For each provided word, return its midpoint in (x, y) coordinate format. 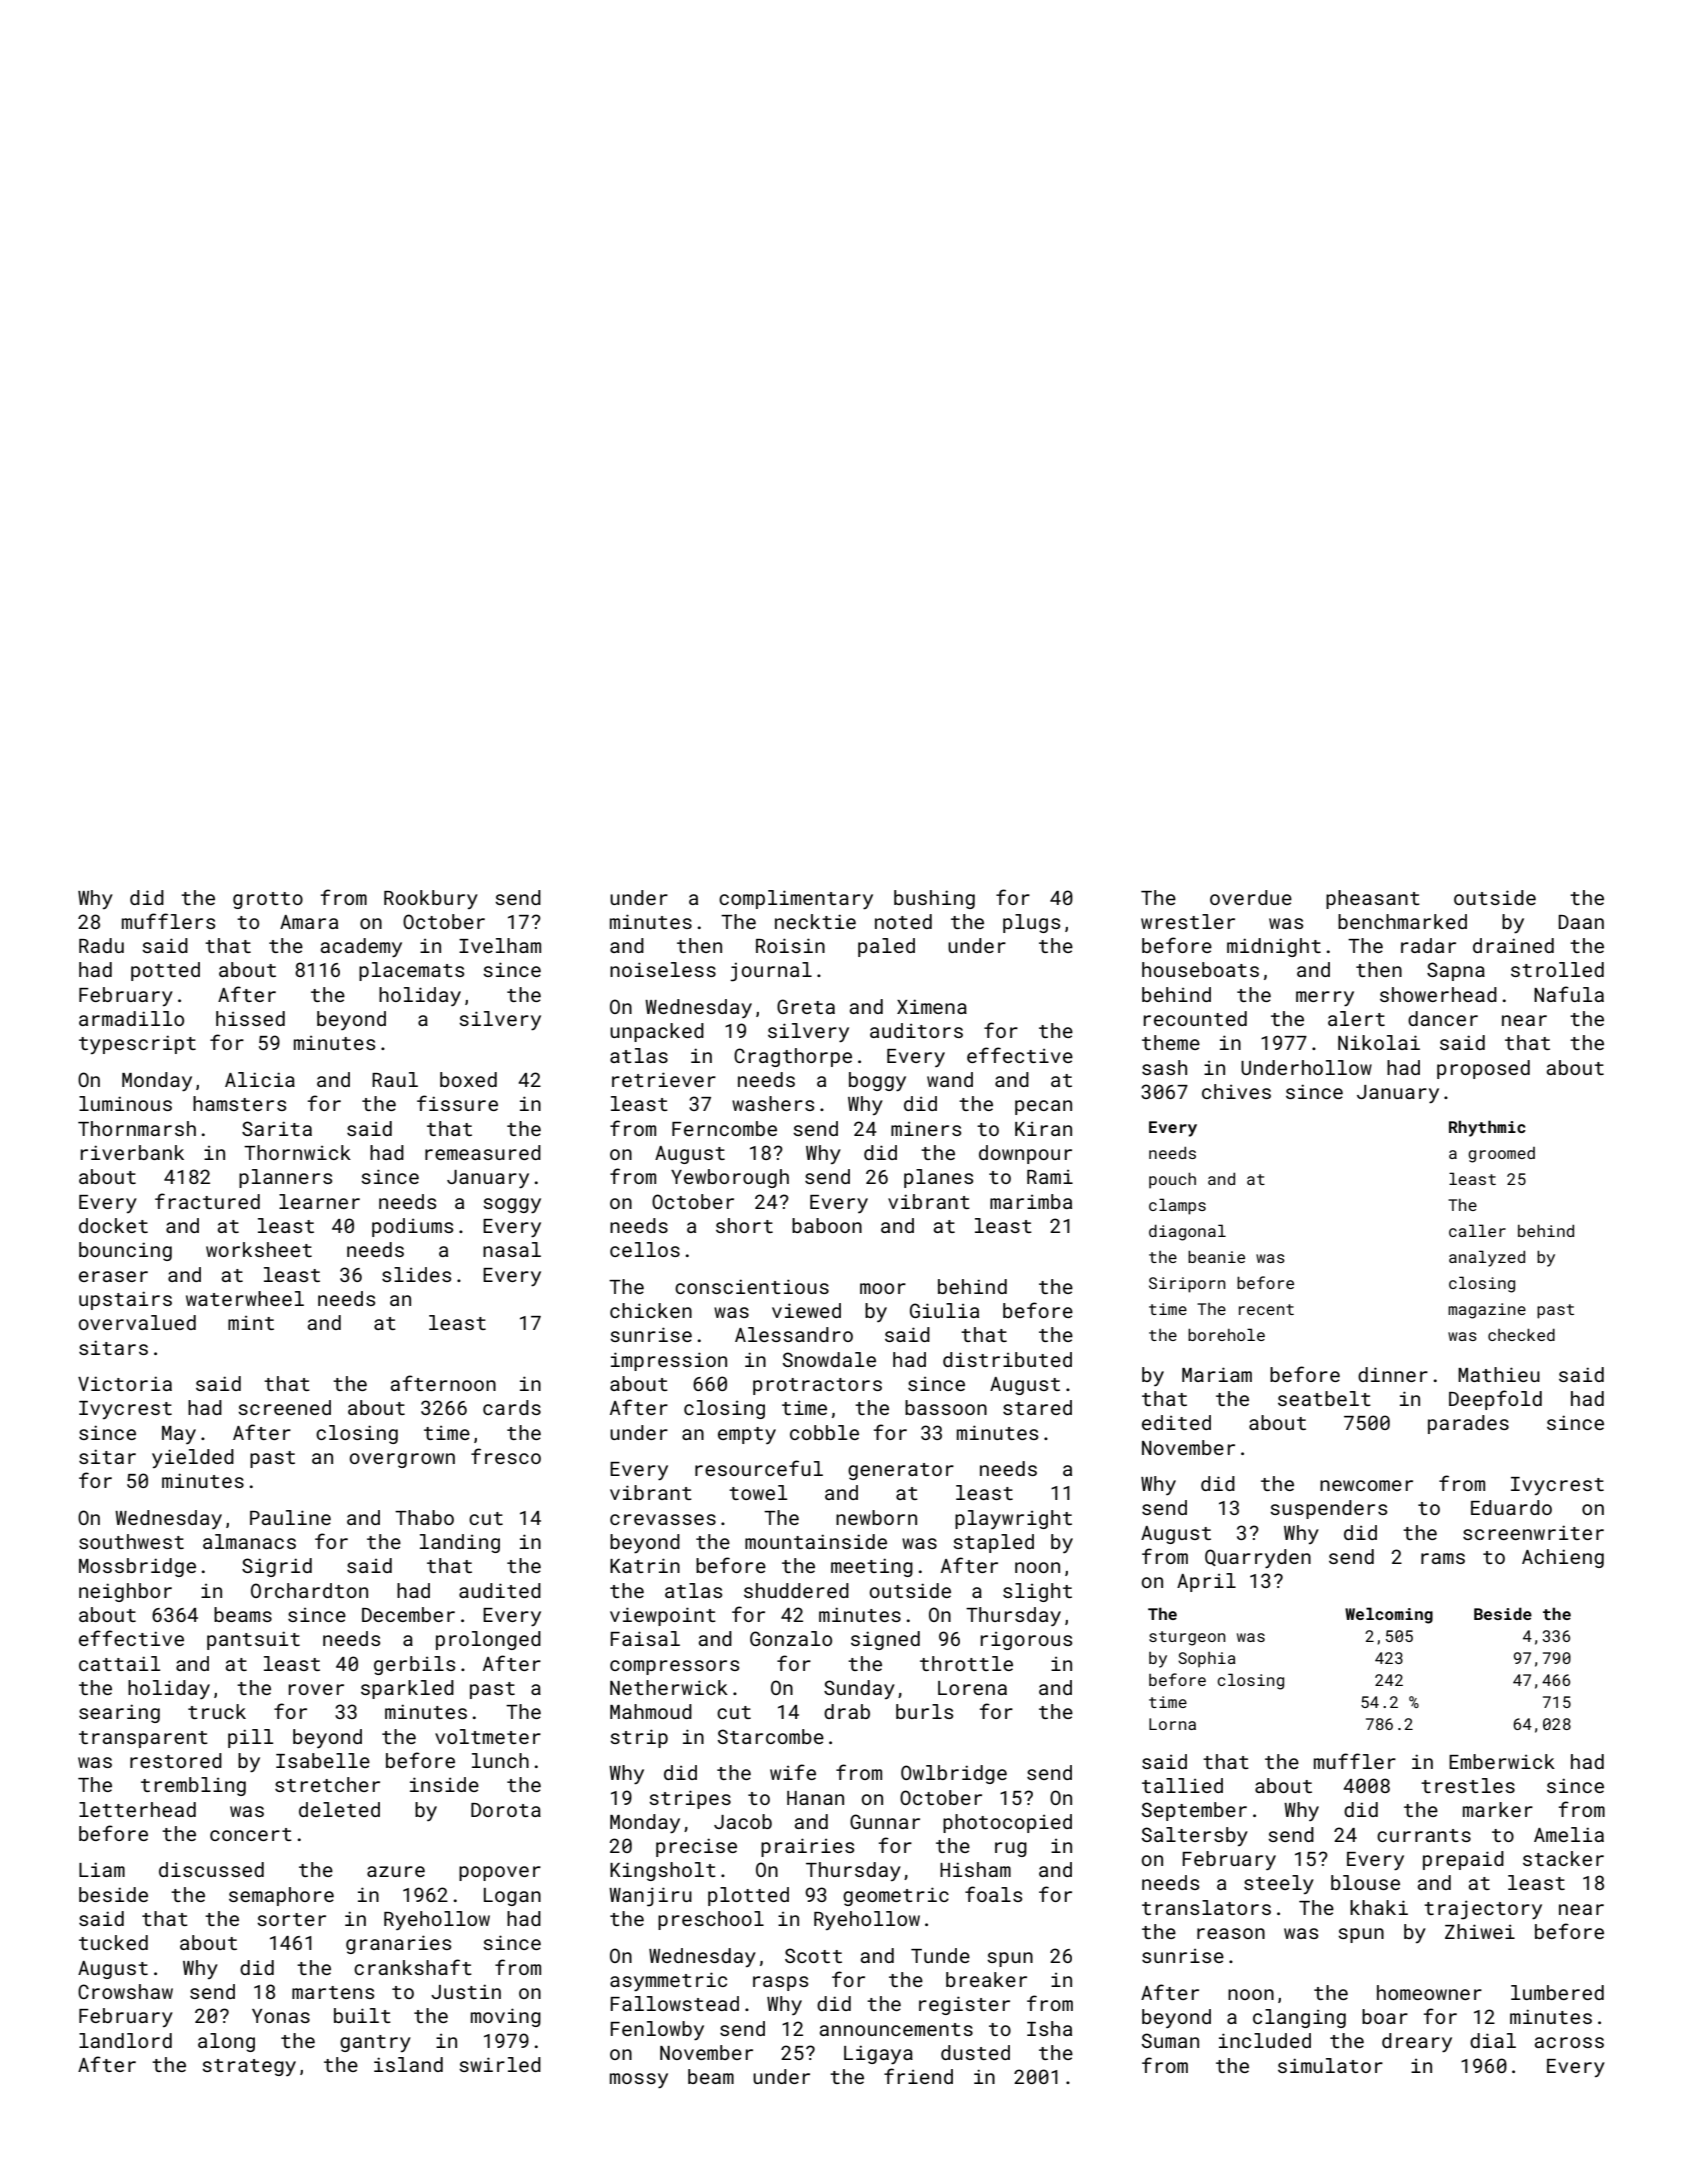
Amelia (1569, 1834)
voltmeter (488, 1736)
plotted (748, 1896)
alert (1356, 1018)
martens (333, 1992)
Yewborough (730, 1178)
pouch (1172, 1180)
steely (1279, 1884)
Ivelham (500, 945)
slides (416, 1274)
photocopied (1007, 1823)
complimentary (796, 899)
